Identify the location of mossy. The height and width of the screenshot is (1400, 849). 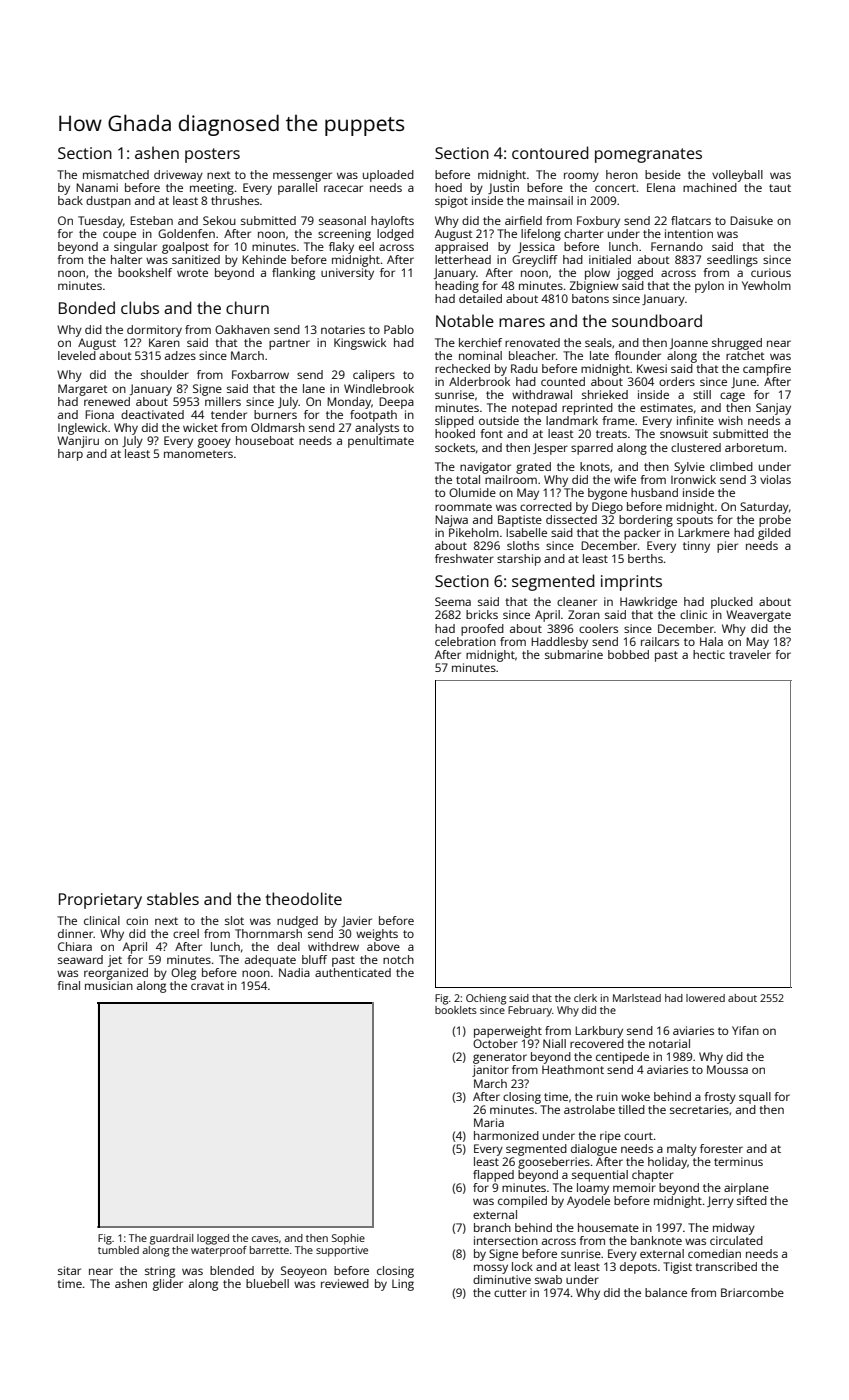
(491, 1269).
